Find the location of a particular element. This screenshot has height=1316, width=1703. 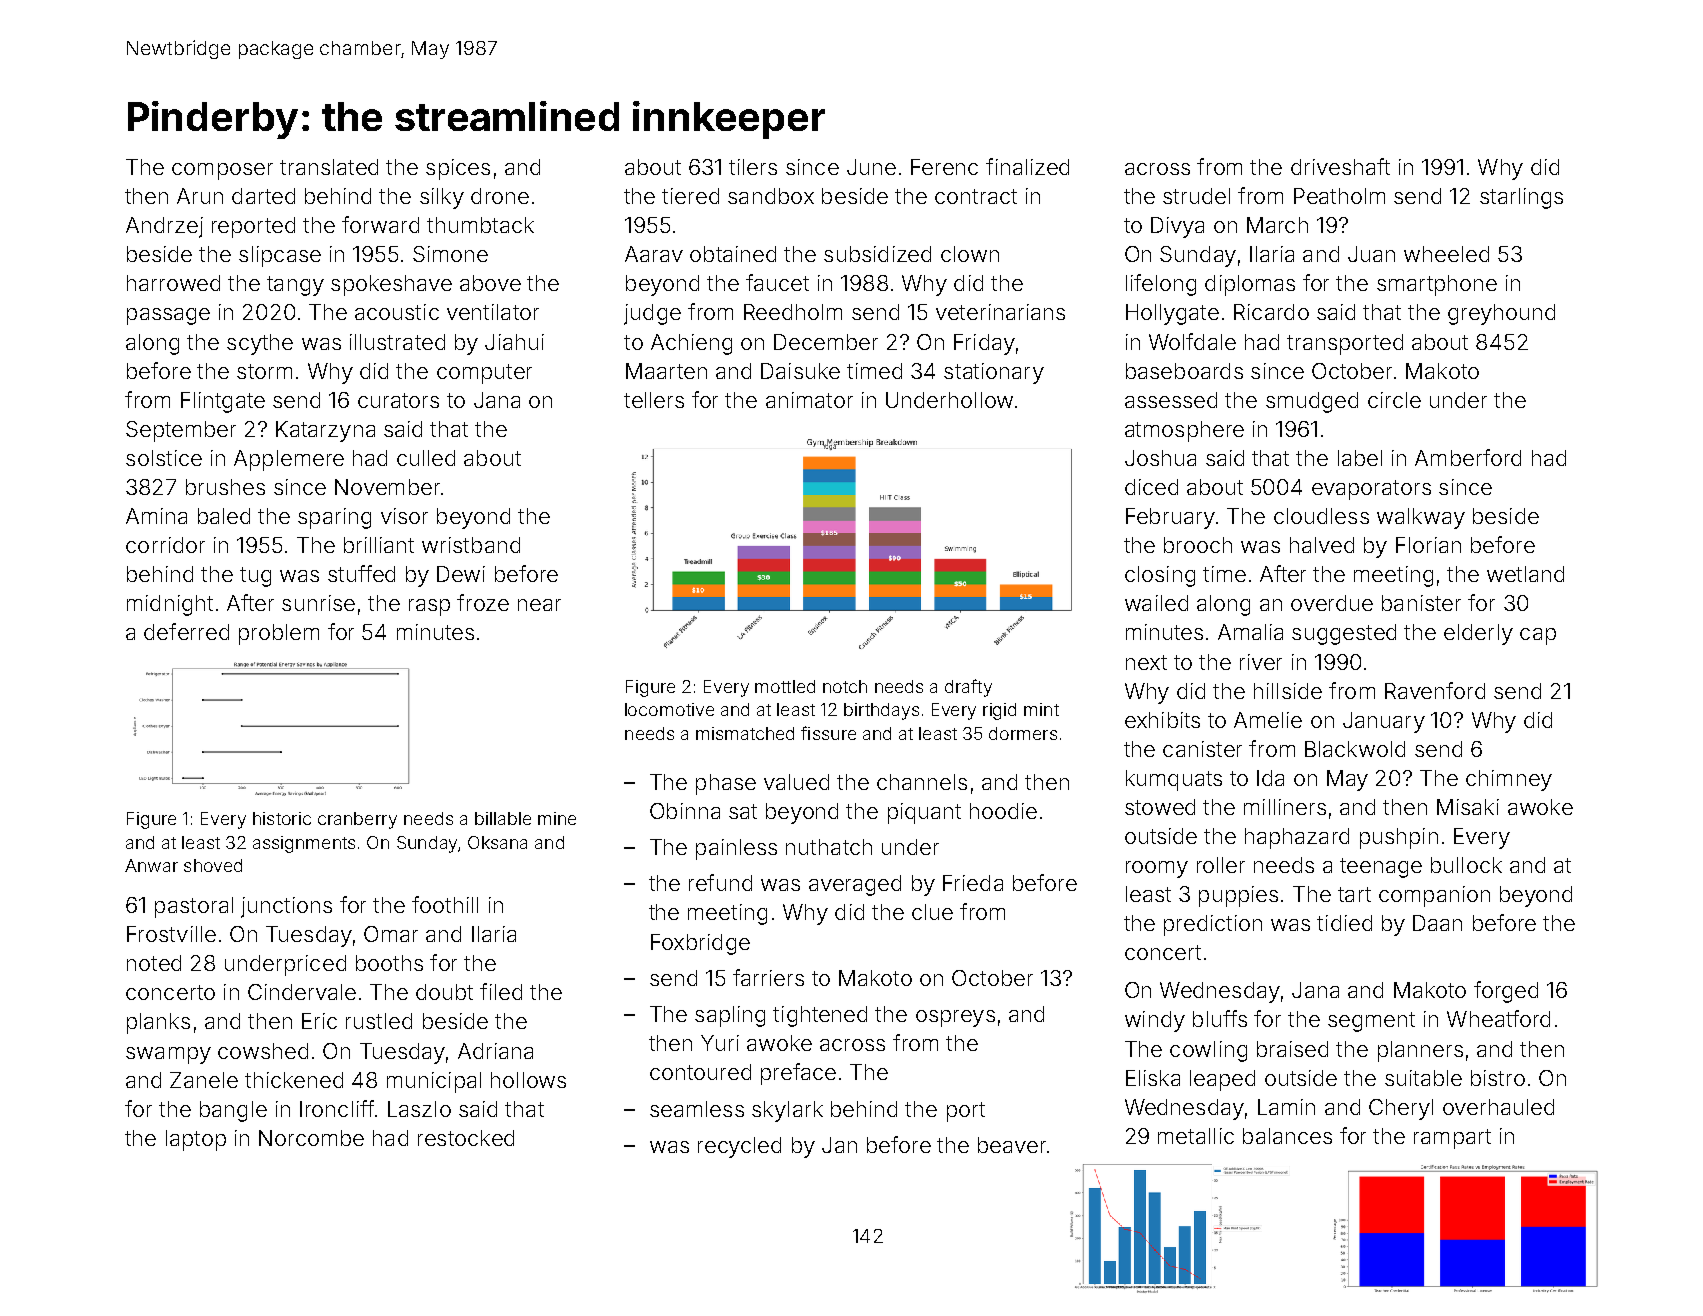

rigid is located at coordinates (999, 711).
